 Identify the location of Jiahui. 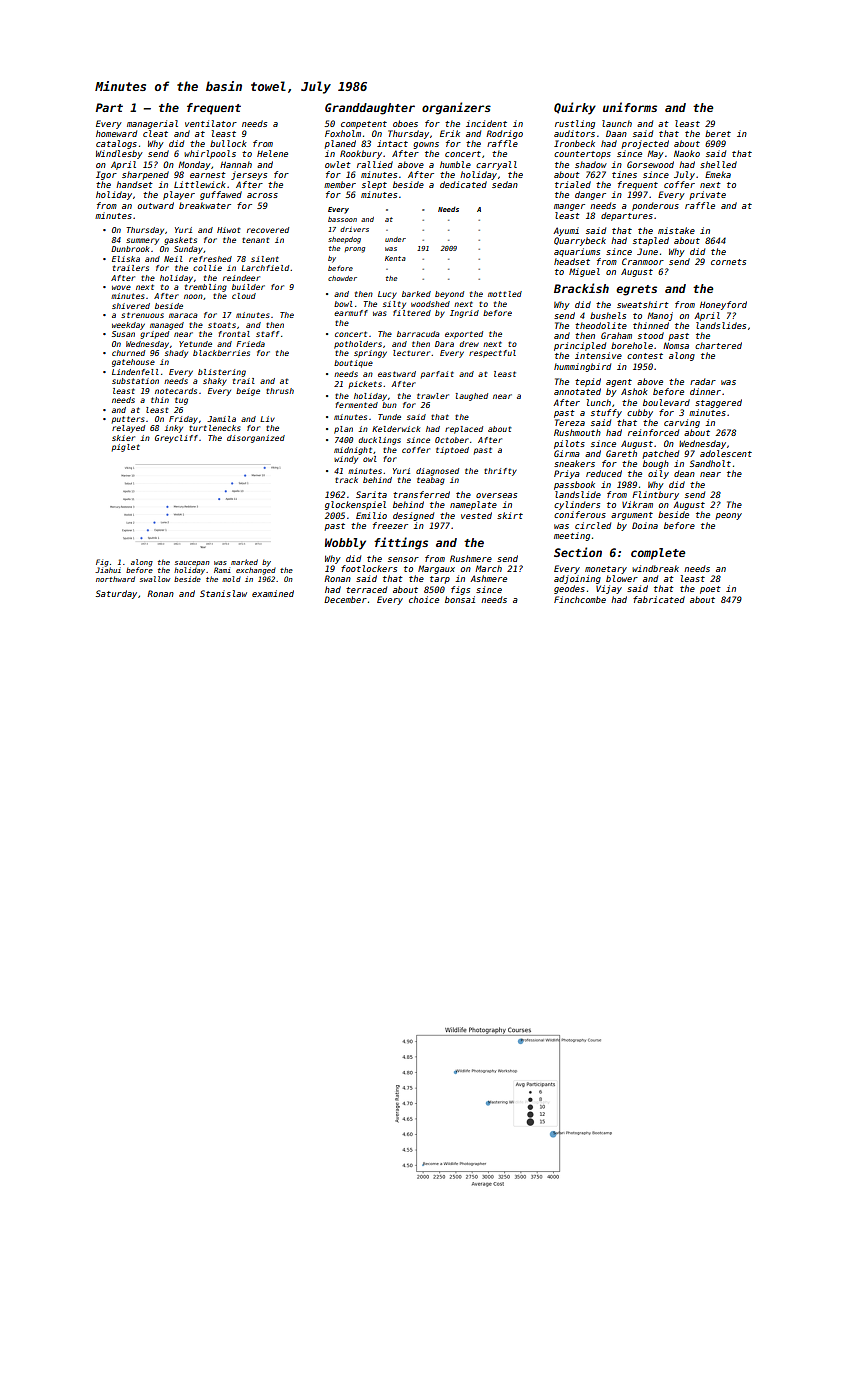
(108, 570).
